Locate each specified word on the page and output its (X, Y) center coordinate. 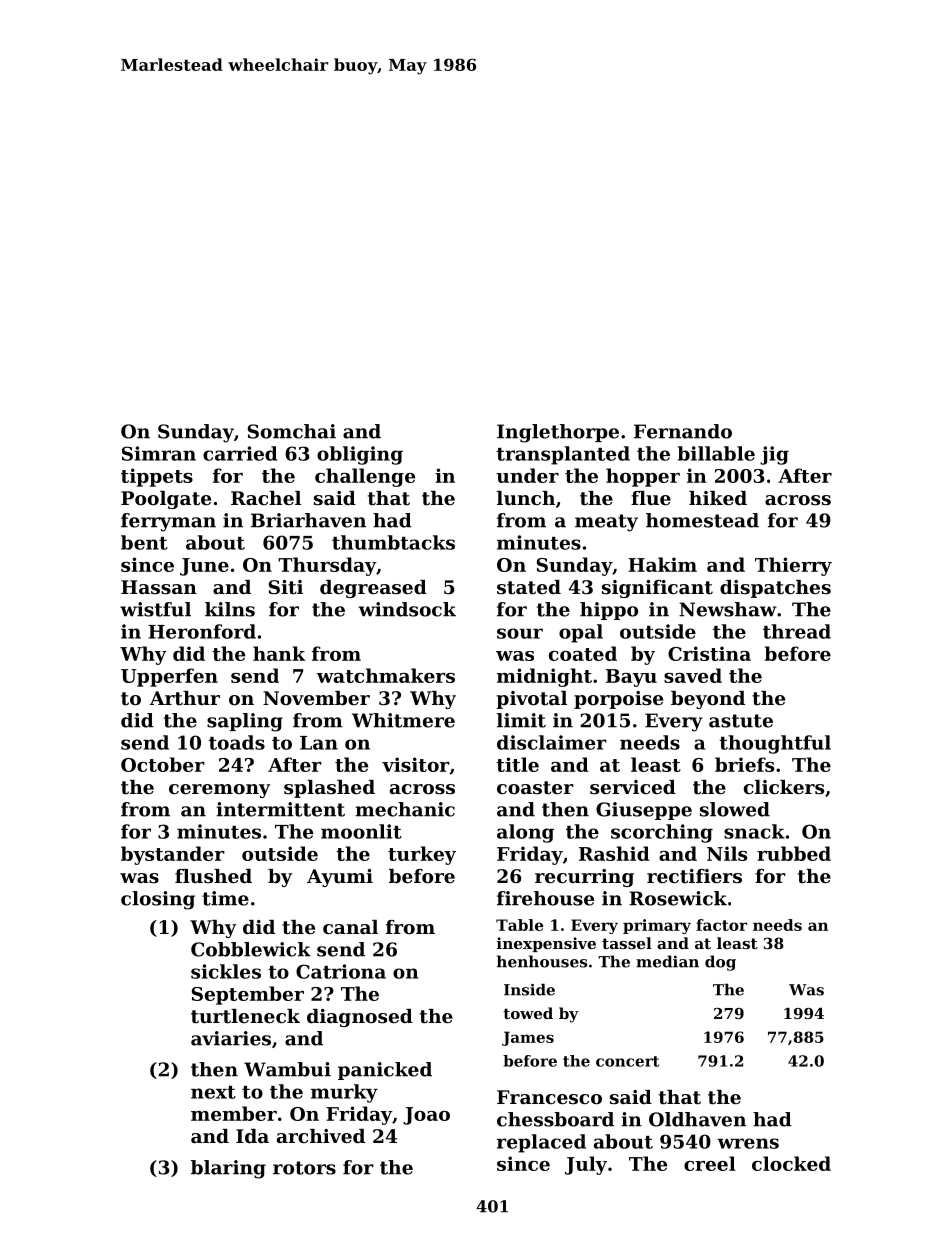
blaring (228, 1169)
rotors (304, 1168)
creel (710, 1163)
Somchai (292, 431)
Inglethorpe (558, 433)
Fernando (683, 431)
